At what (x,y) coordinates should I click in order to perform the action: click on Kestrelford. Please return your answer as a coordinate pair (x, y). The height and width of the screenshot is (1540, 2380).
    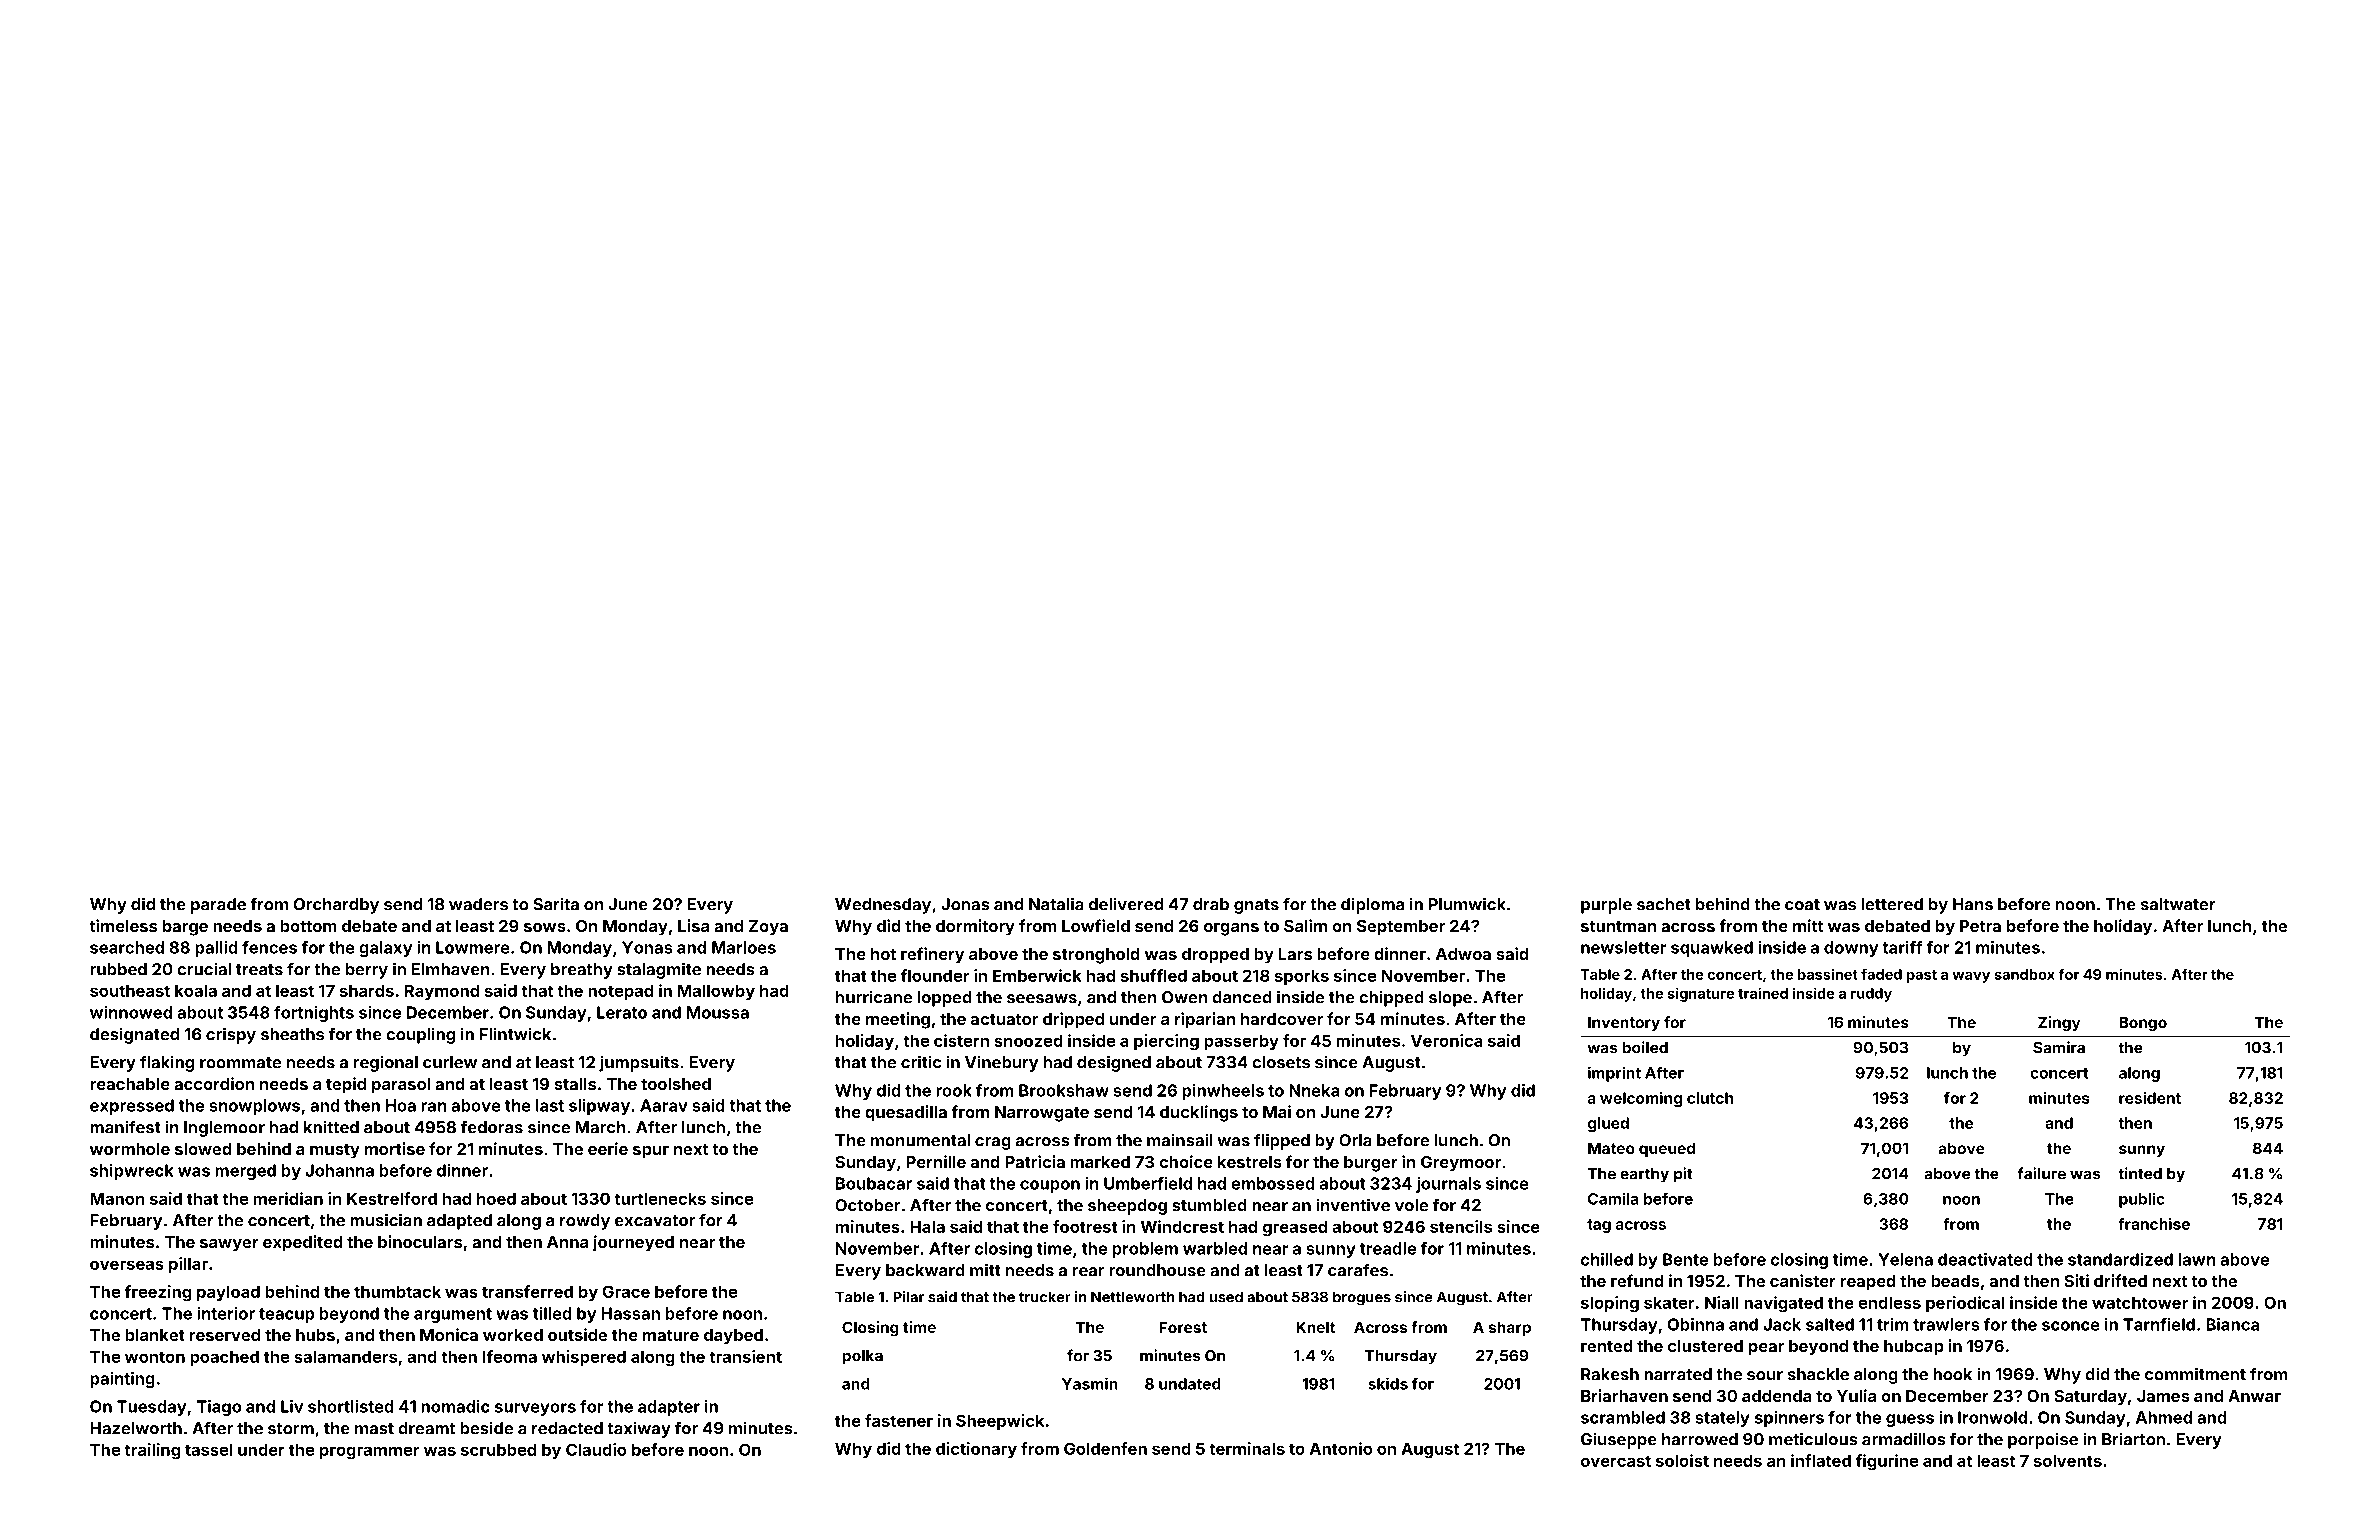
    Looking at the image, I should click on (392, 1198).
